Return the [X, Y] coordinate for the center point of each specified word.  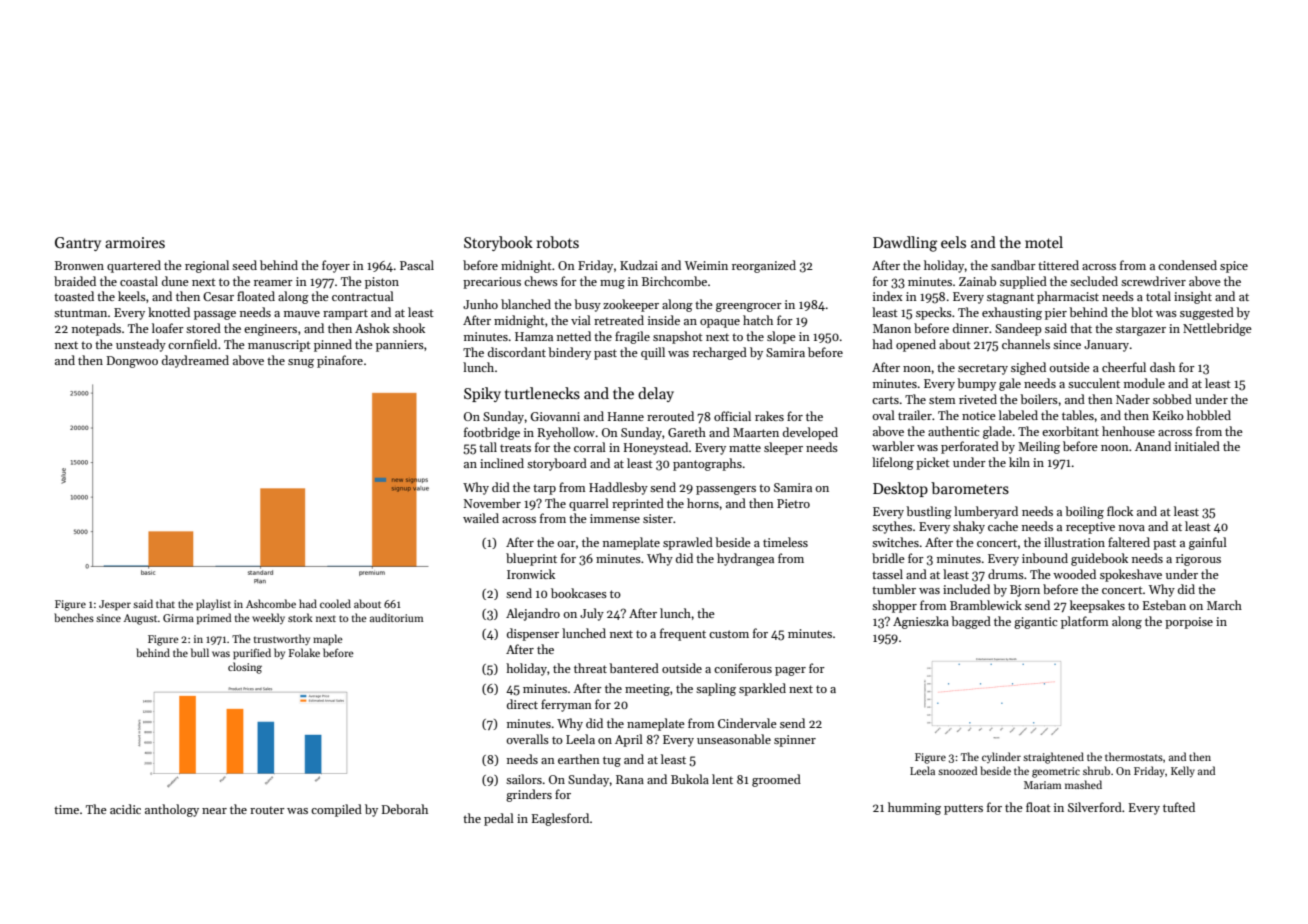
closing [245, 668]
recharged [720, 353]
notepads [96, 329]
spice [1234, 267]
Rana [630, 779]
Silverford [1095, 807]
